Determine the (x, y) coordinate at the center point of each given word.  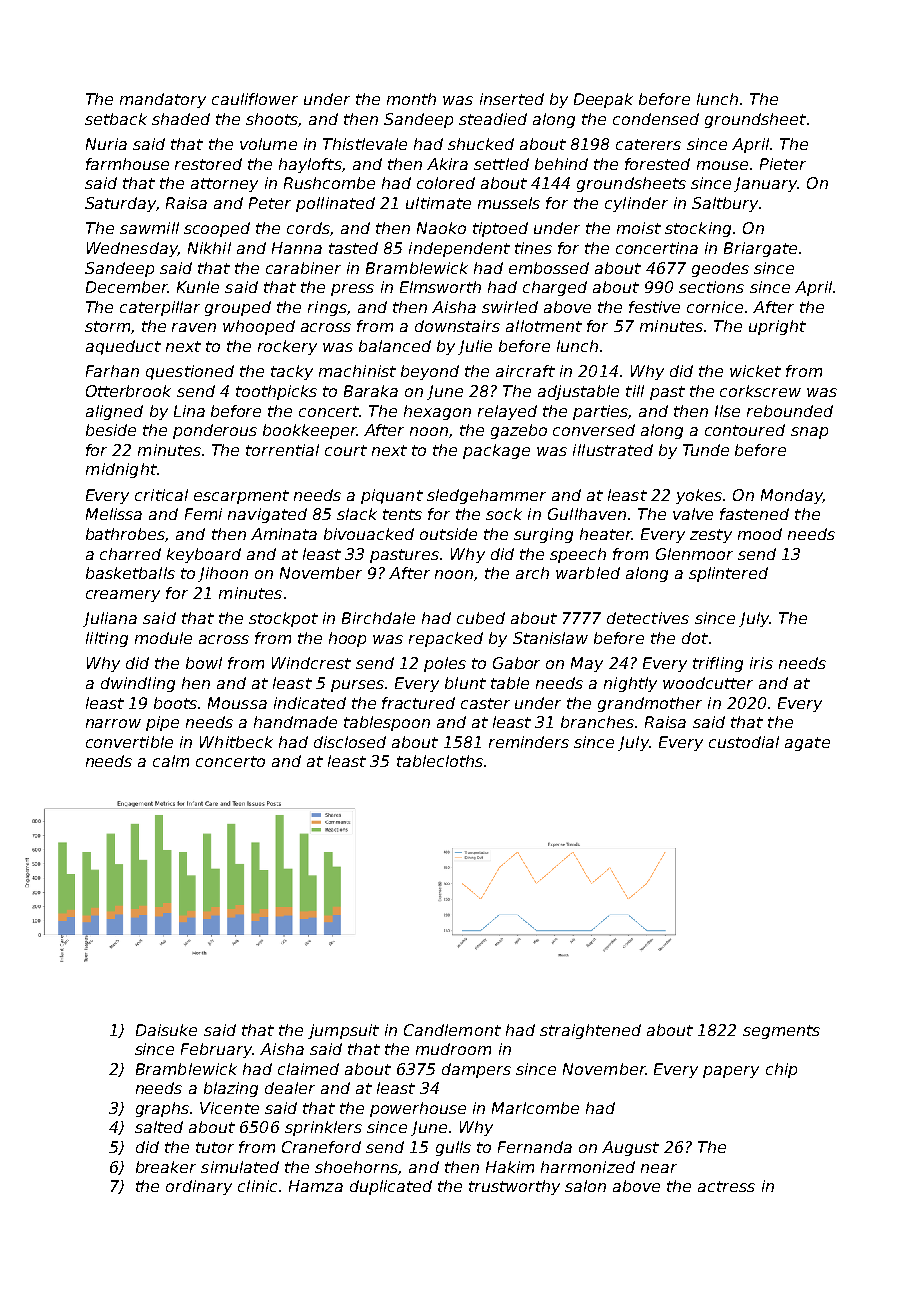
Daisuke (166, 1030)
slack (357, 514)
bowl (204, 663)
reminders (529, 742)
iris (761, 663)
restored (208, 164)
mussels (509, 203)
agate (807, 744)
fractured (418, 703)
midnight (121, 470)
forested (657, 164)
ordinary (199, 1187)
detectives (648, 618)
